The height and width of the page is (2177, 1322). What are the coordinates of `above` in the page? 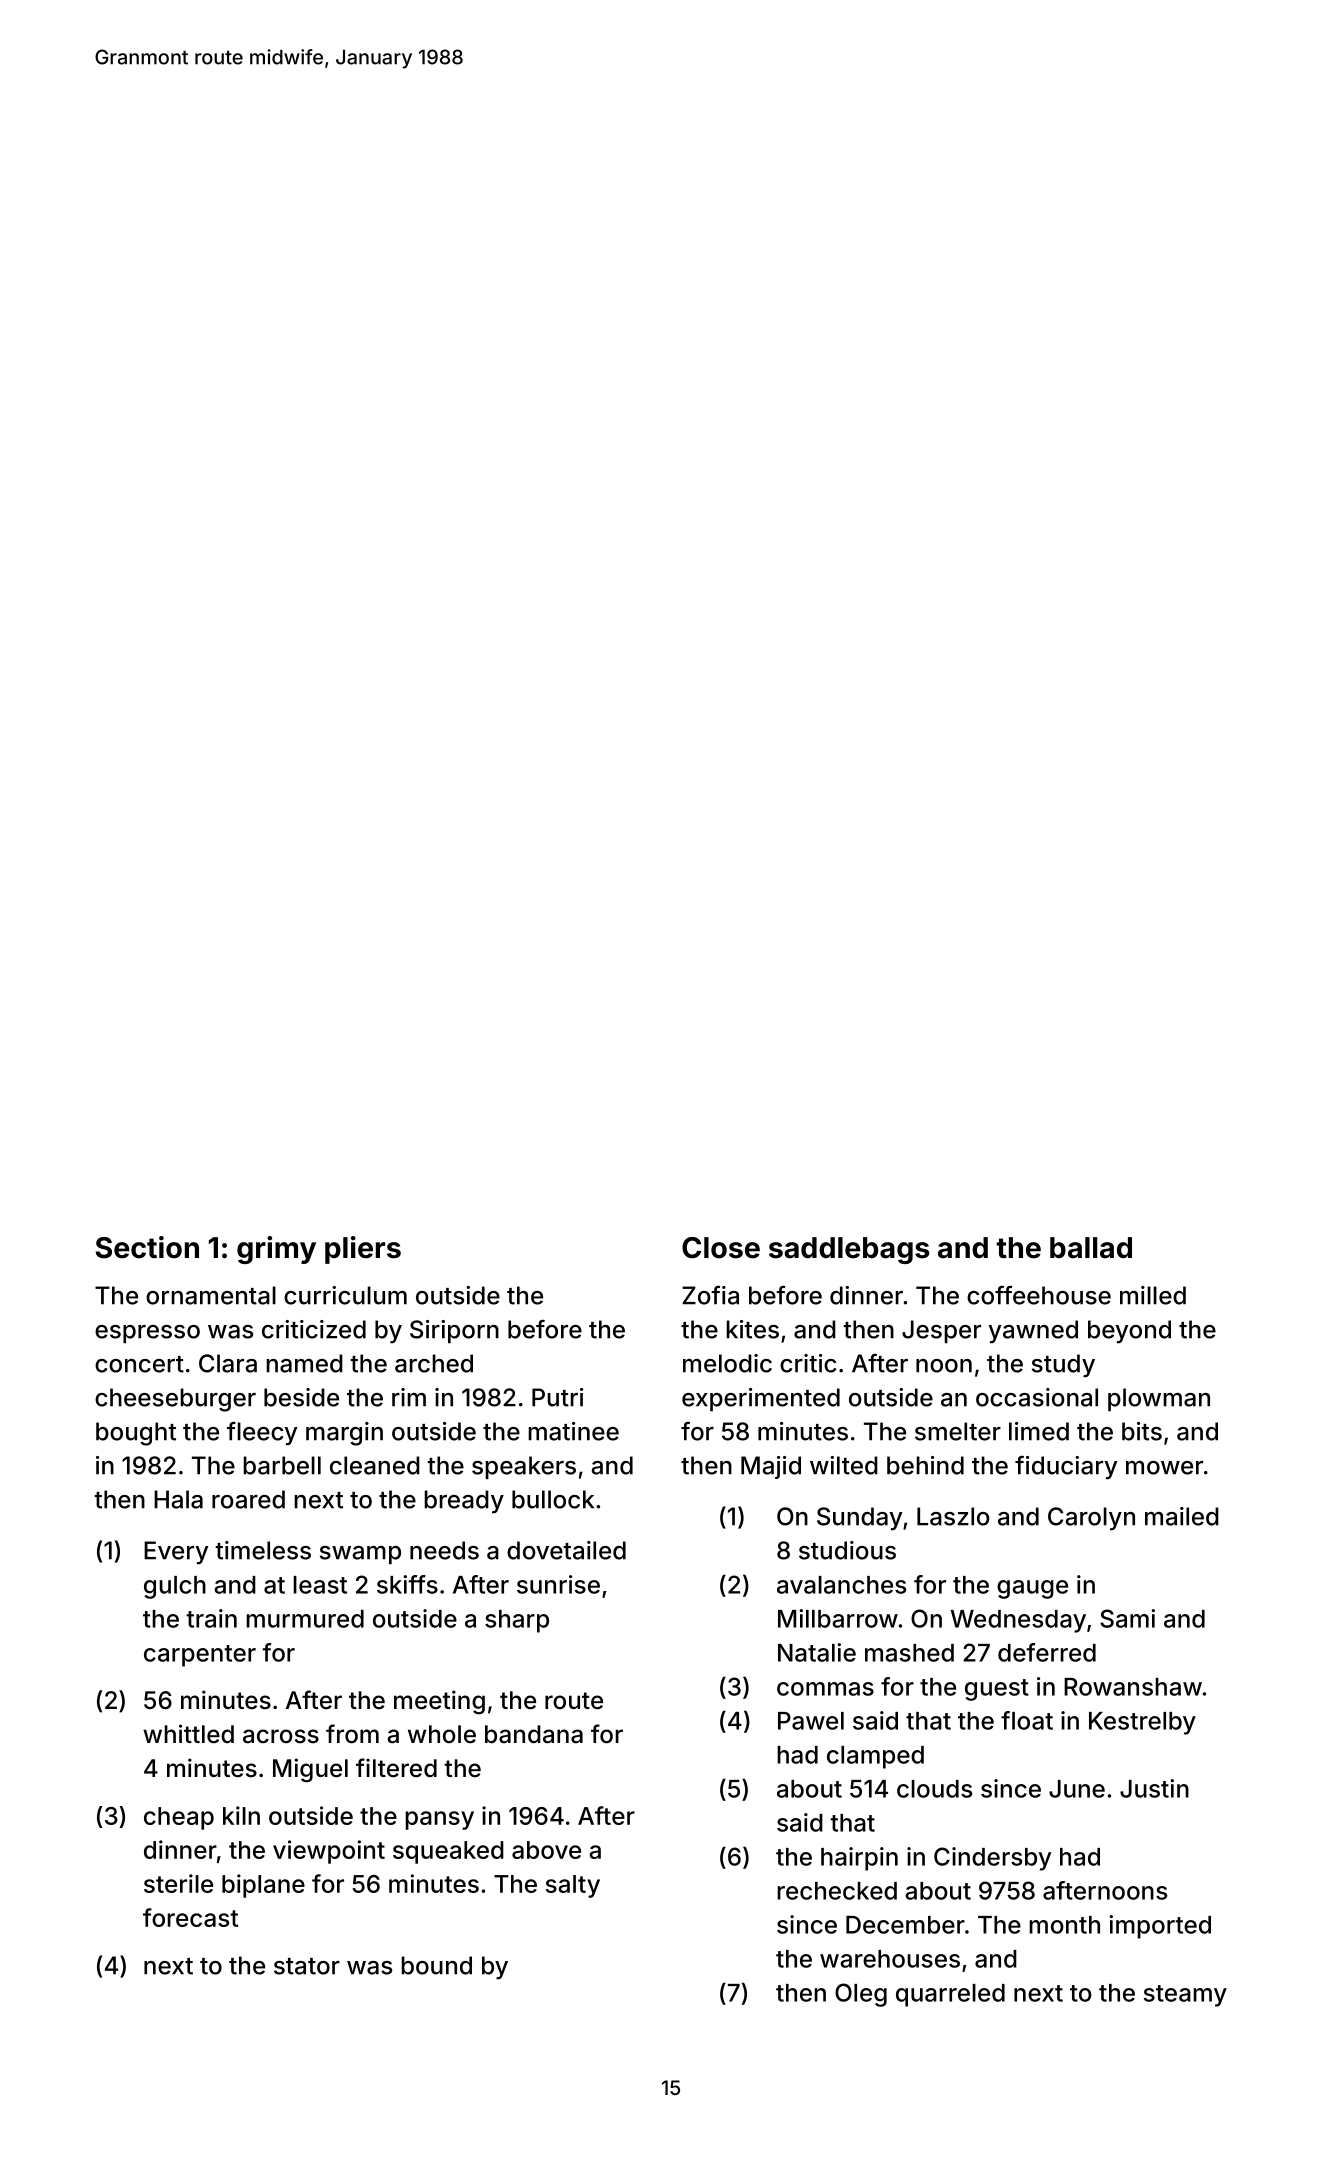 It's located at (546, 1850).
